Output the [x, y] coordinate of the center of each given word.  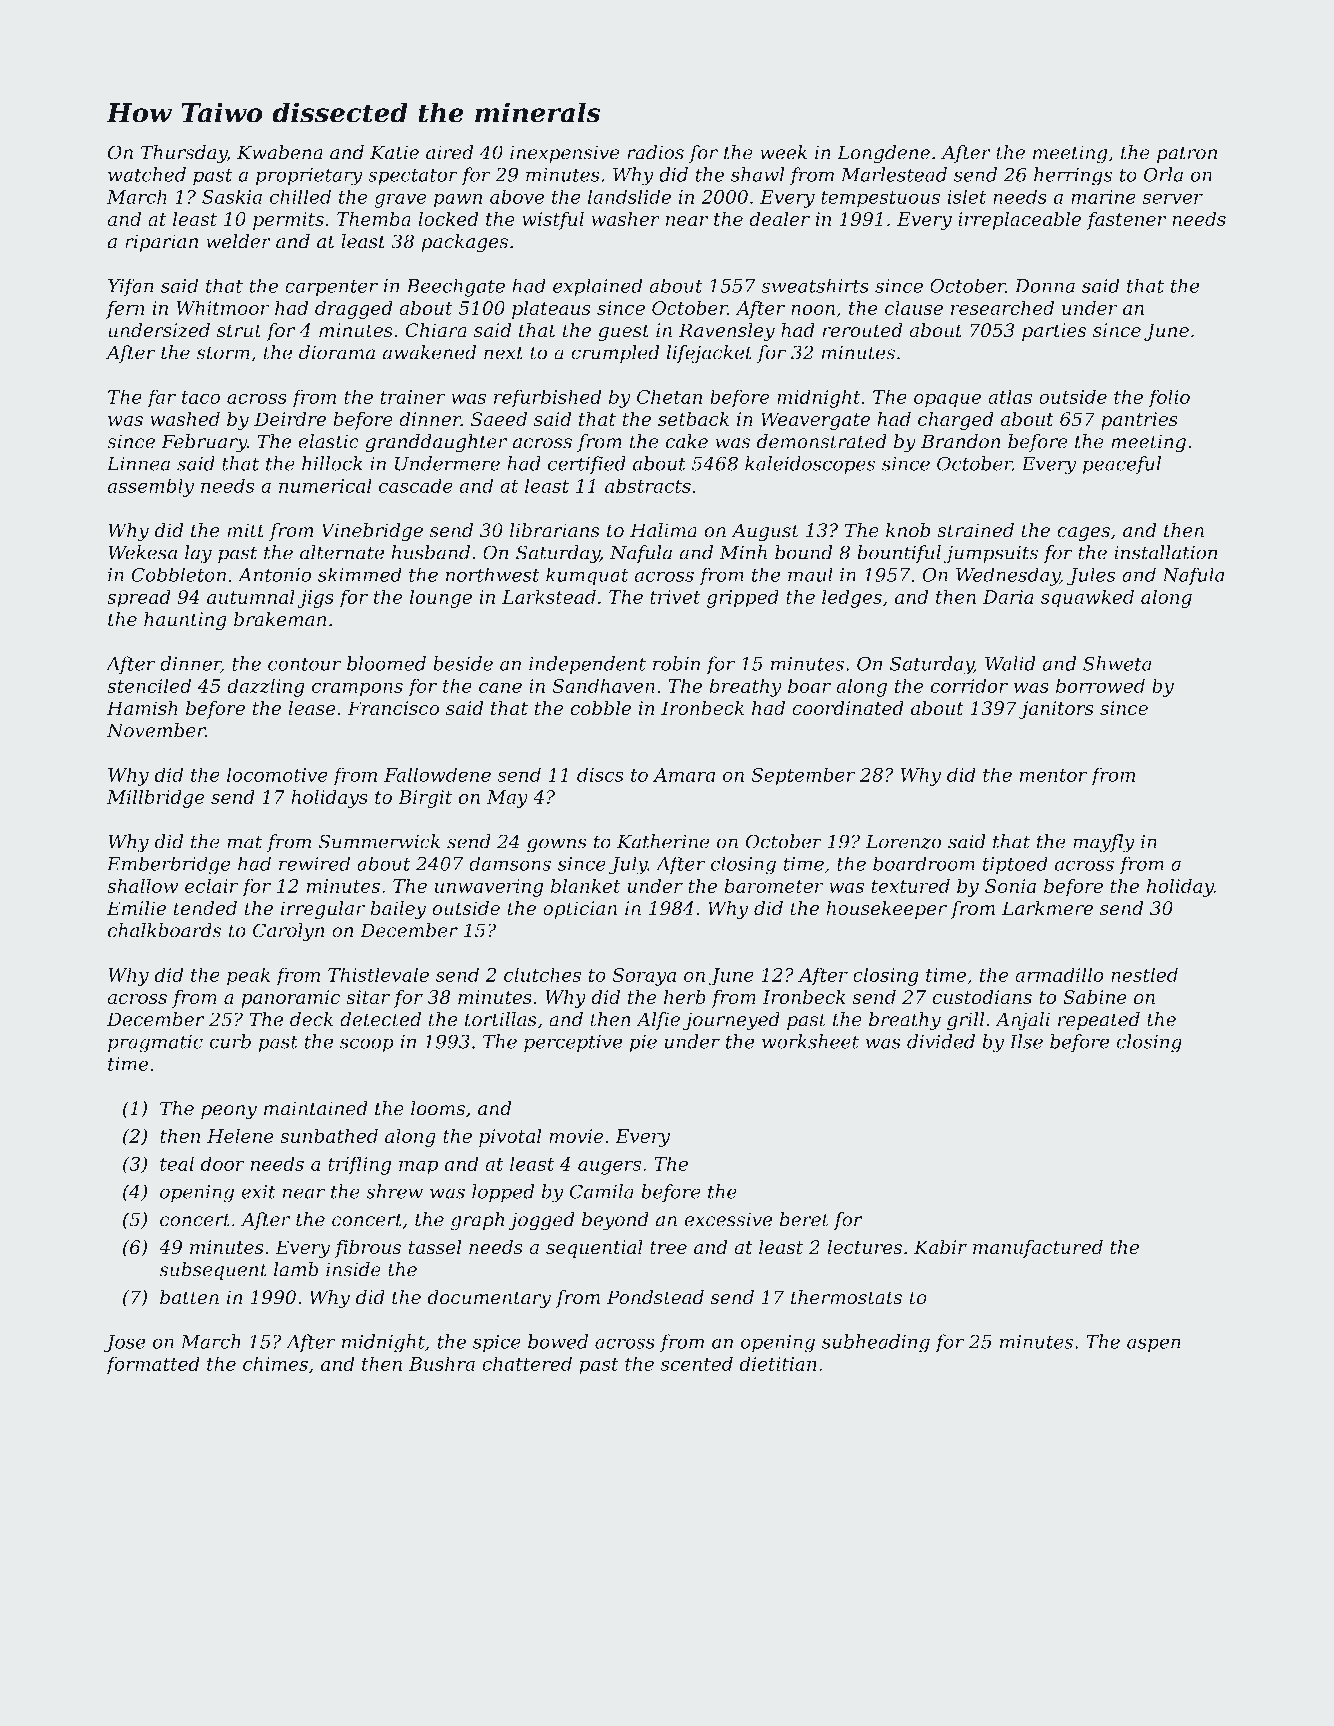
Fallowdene [437, 774]
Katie [394, 152]
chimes [275, 1363]
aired [450, 152]
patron [1187, 154]
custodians [982, 997]
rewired [314, 863]
